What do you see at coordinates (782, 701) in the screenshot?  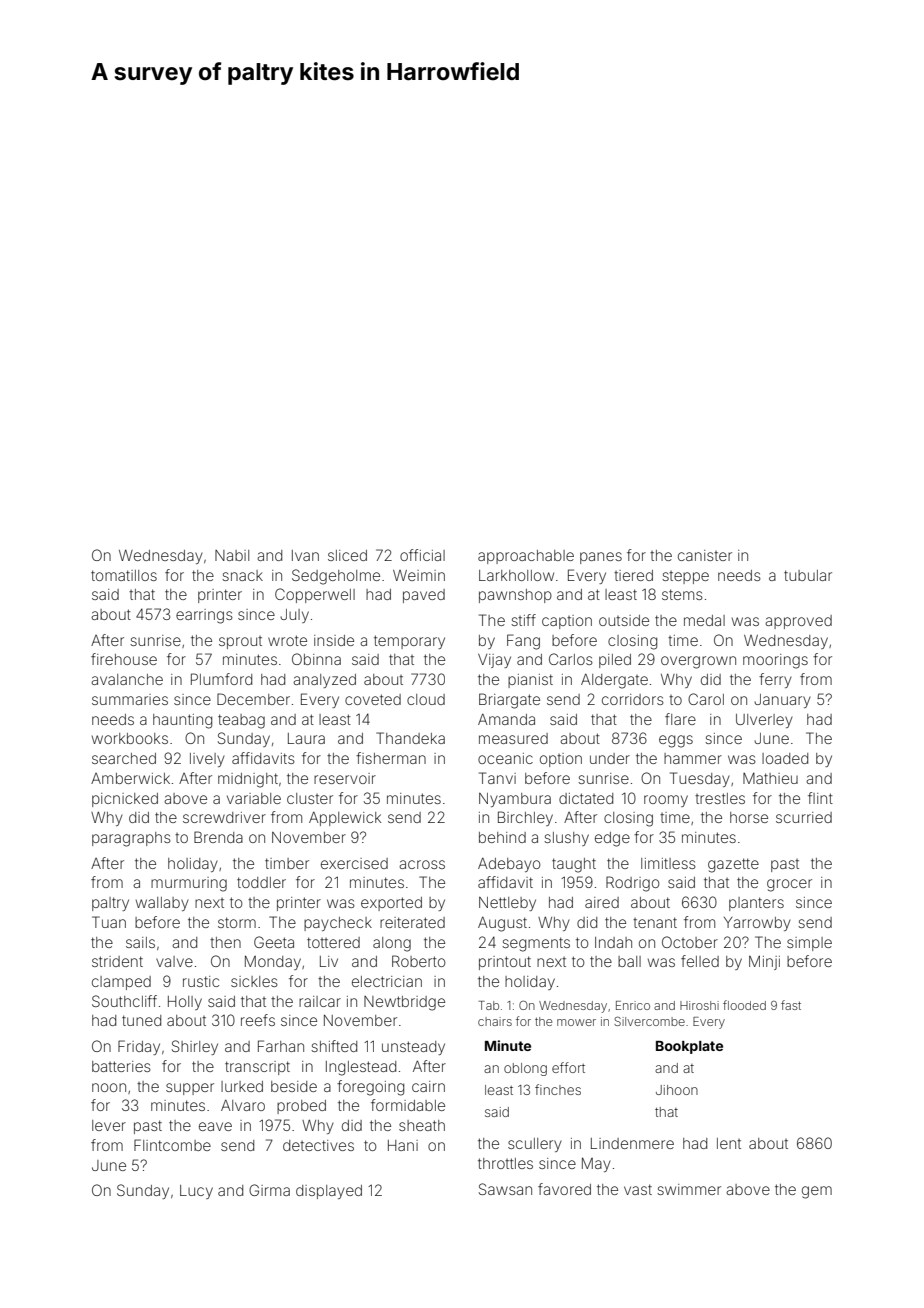 I see `January` at bounding box center [782, 701].
